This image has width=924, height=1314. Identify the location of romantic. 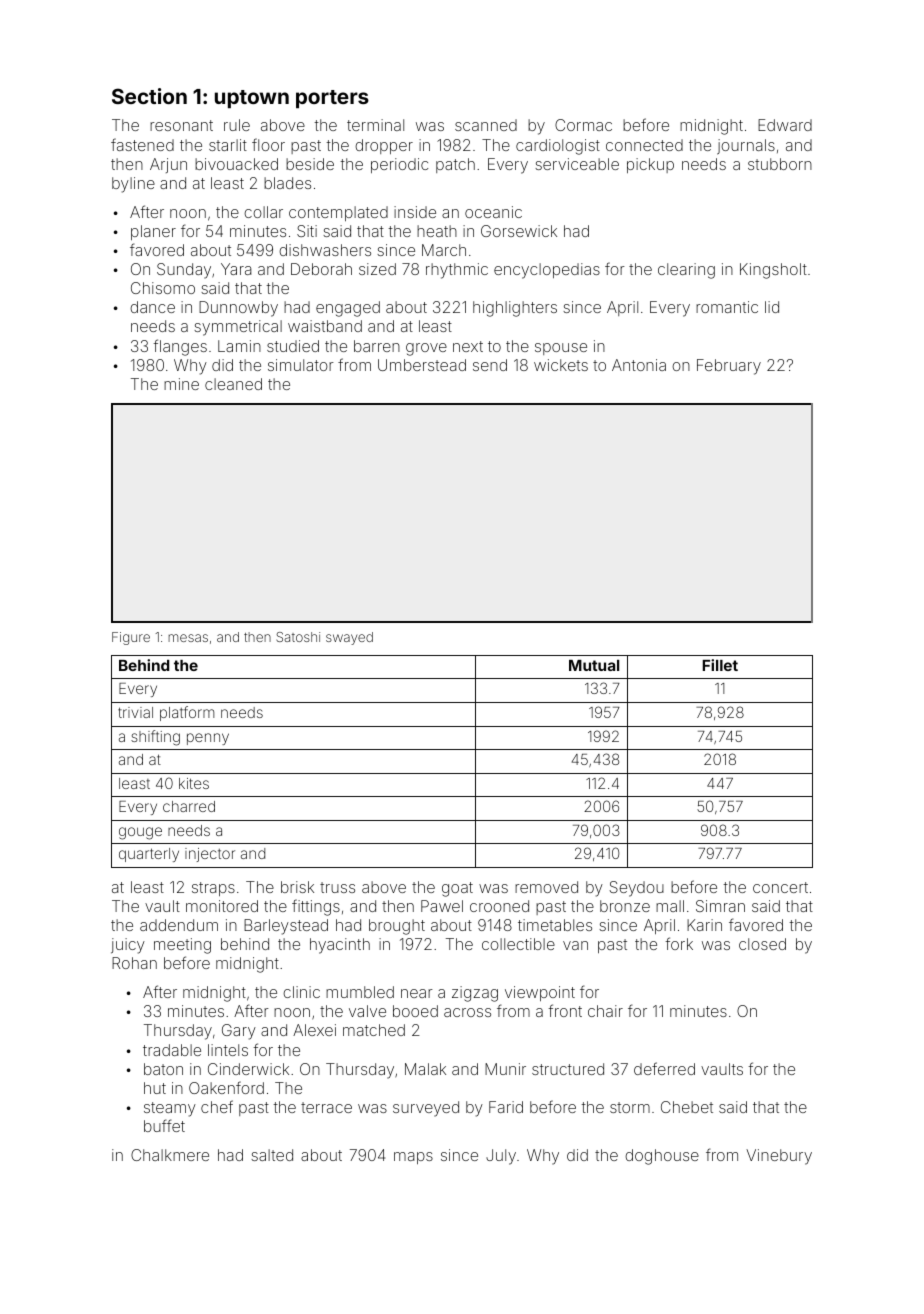
(727, 307).
